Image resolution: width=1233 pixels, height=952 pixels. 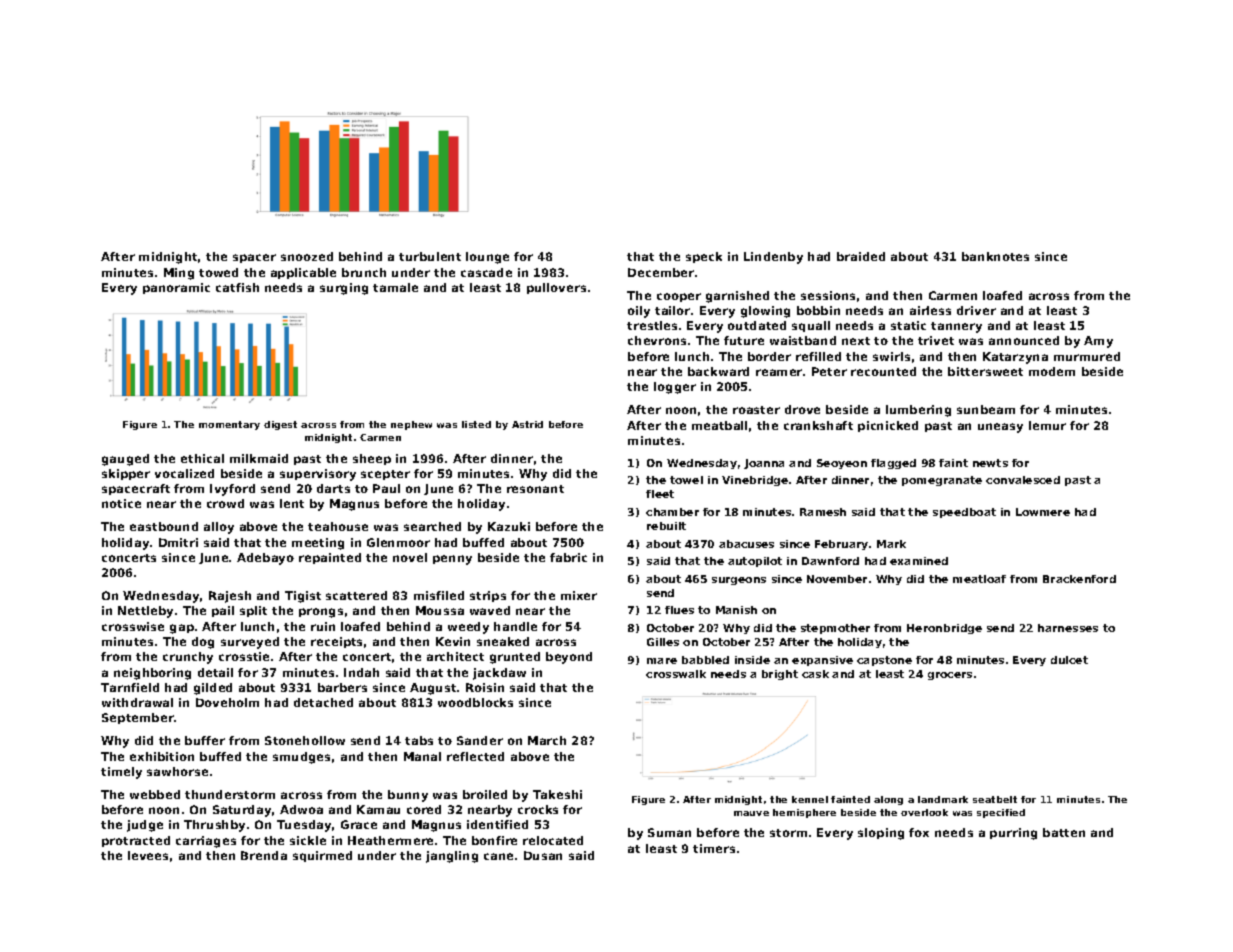 I want to click on banknotes, so click(x=995, y=256).
